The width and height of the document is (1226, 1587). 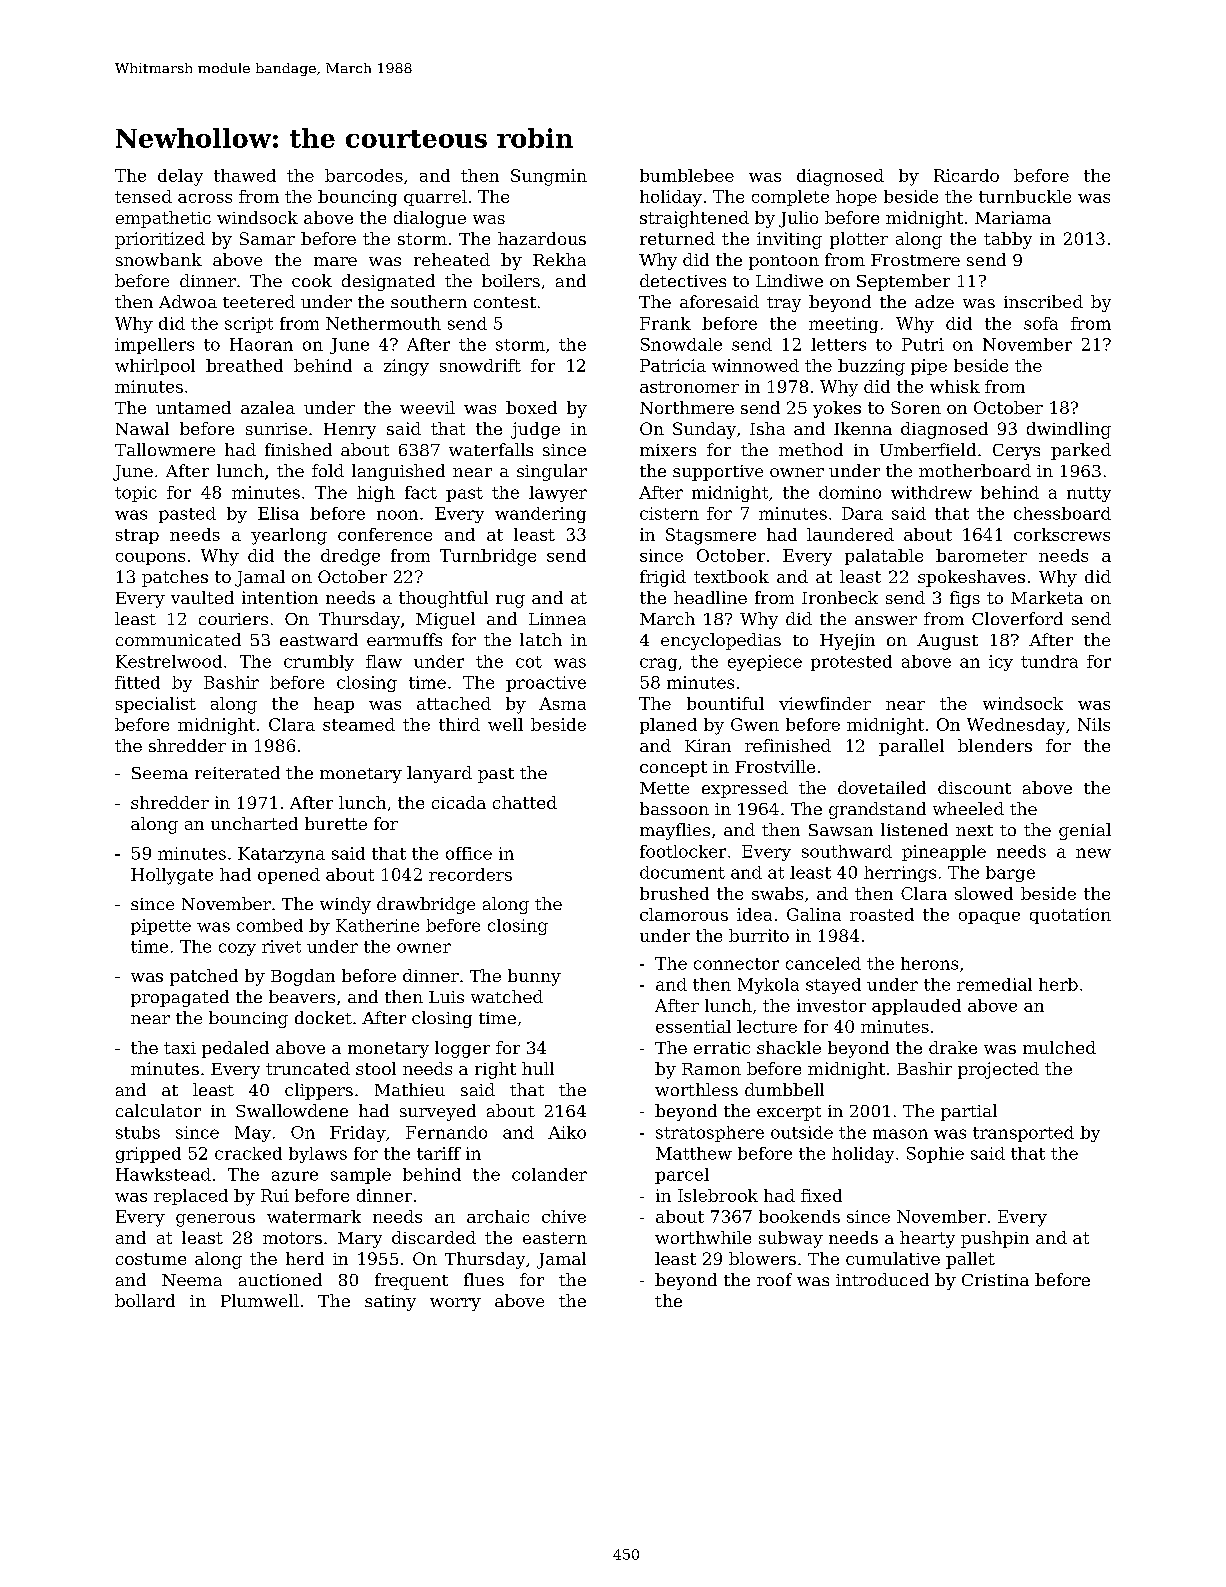 What do you see at coordinates (165, 449) in the document?
I see `Tallowmere` at bounding box center [165, 449].
